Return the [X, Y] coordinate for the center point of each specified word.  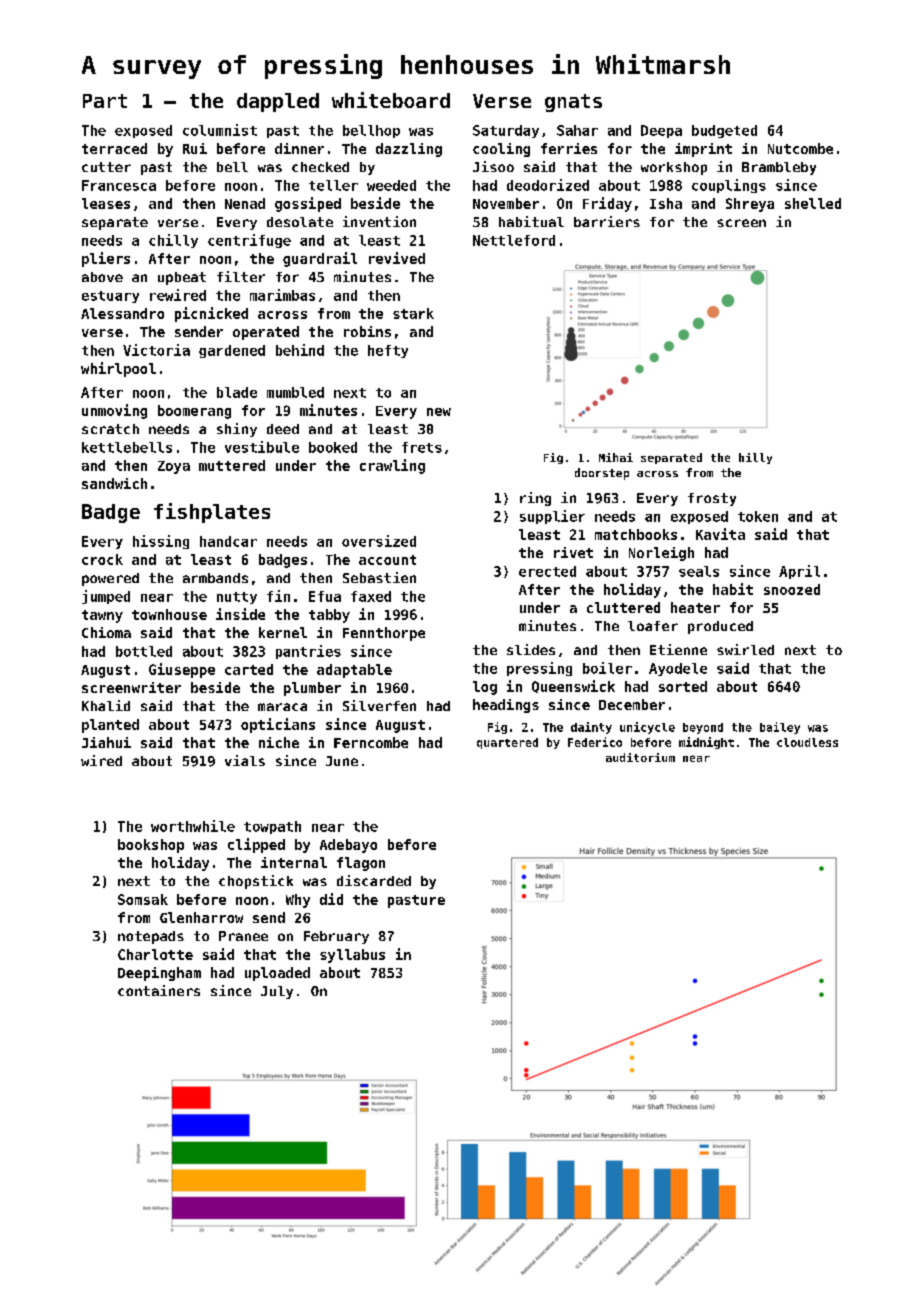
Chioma [106, 632]
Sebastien [379, 577]
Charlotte [155, 954]
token [758, 516]
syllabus [352, 956]
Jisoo [493, 166]
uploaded [277, 974]
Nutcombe [800, 148]
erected [547, 571]
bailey [780, 728]
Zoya [174, 467]
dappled [278, 102]
